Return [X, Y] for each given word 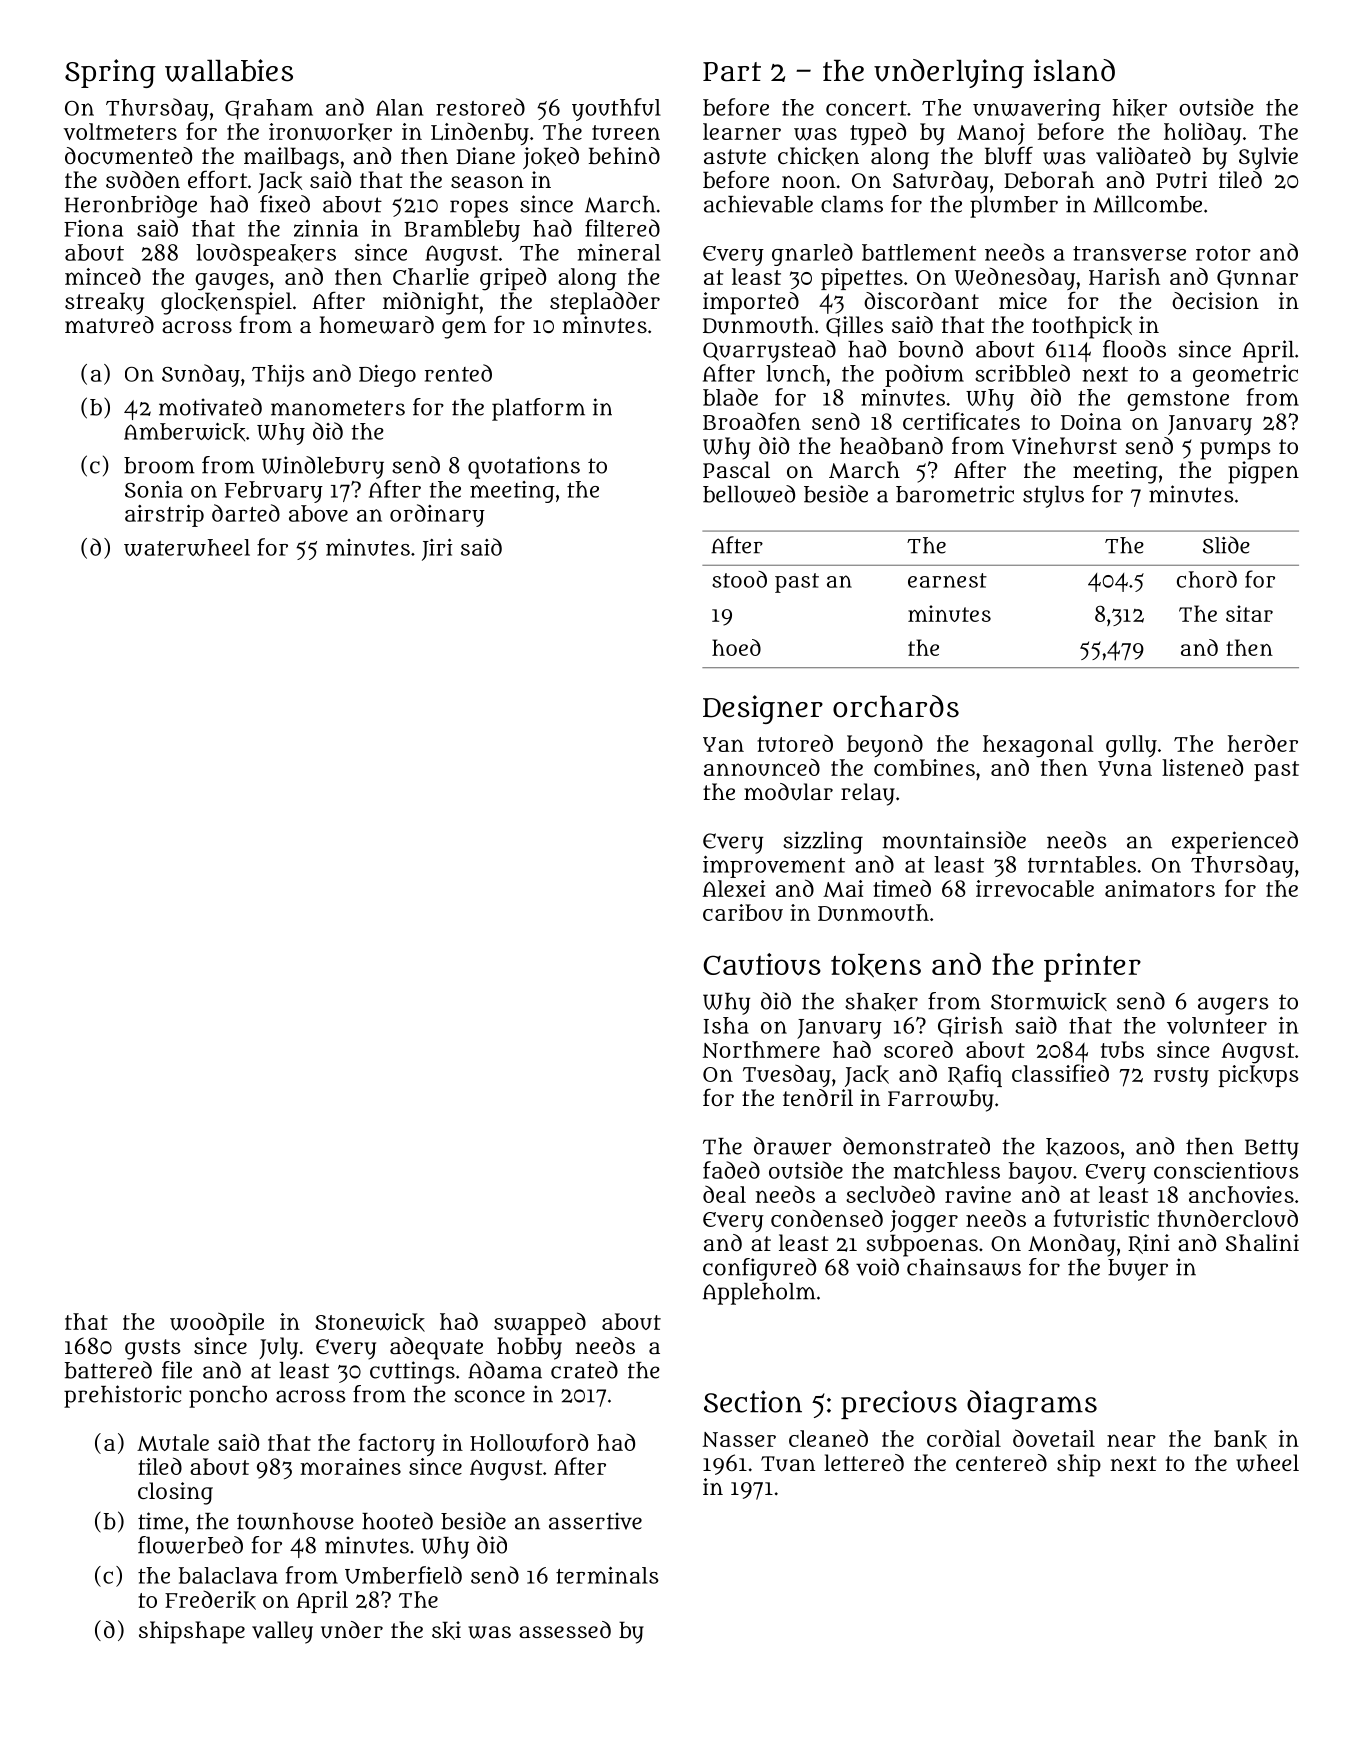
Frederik [210, 1600]
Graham [269, 109]
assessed [565, 1629]
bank [1240, 1439]
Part [732, 72]
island [1074, 70]
